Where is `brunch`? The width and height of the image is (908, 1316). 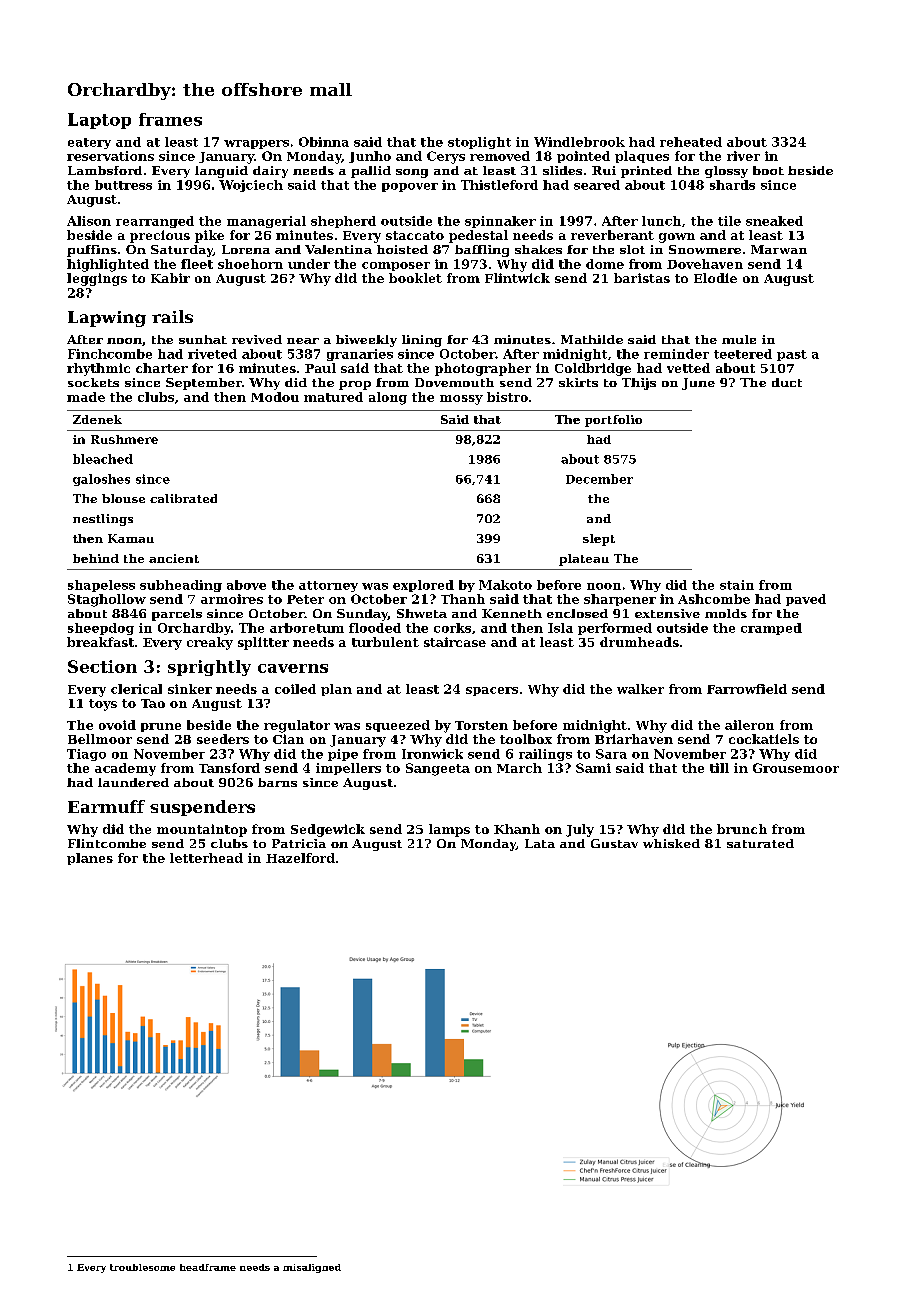
brunch is located at coordinates (742, 829).
